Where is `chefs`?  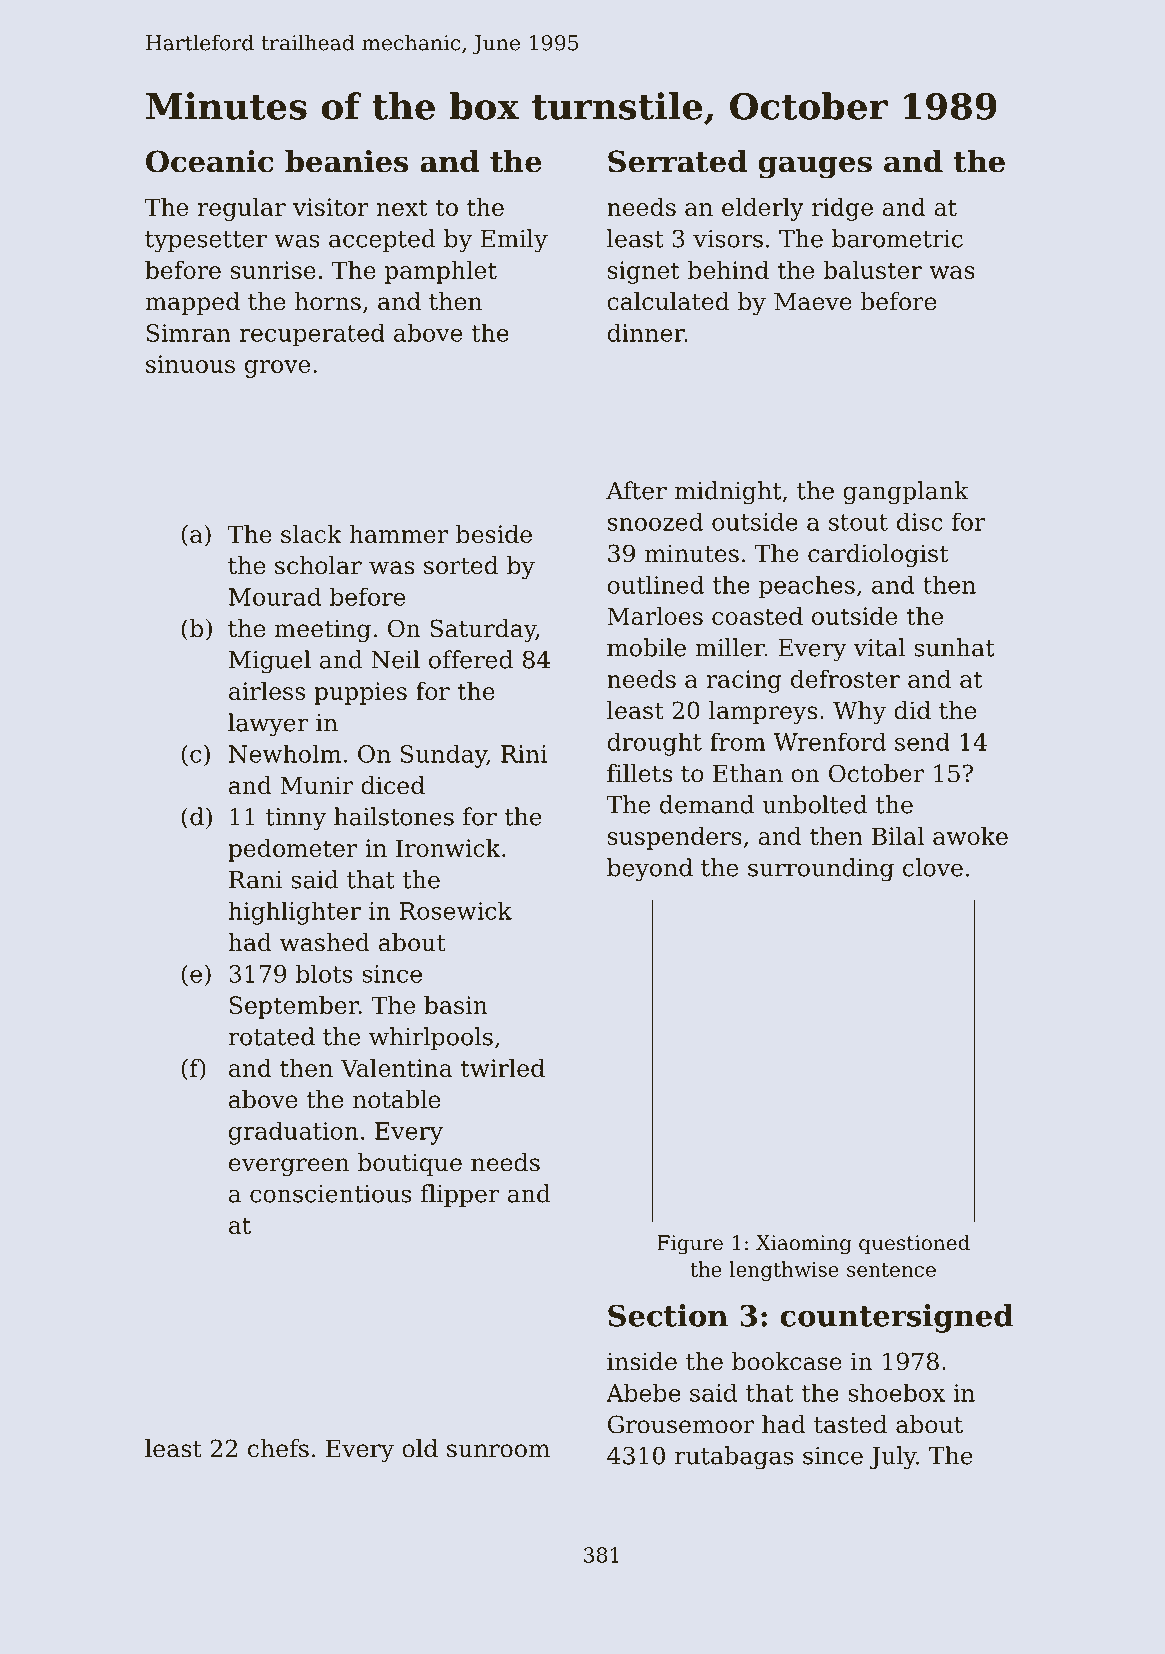 chefs is located at coordinates (278, 1448).
